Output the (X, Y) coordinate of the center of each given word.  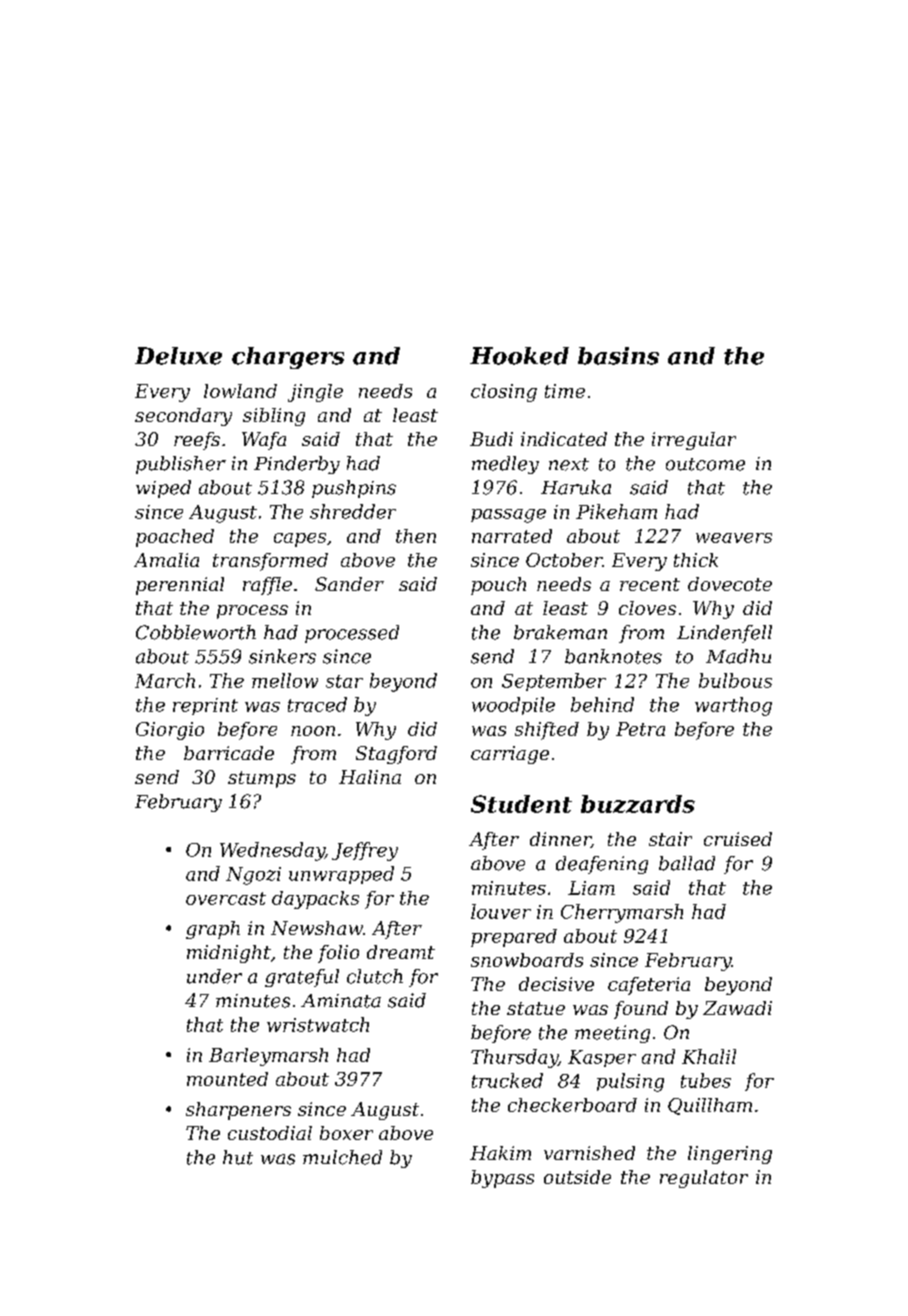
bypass (502, 1179)
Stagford (396, 755)
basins (618, 356)
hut (238, 1157)
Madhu (738, 656)
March (165, 680)
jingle (315, 393)
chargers (288, 358)
